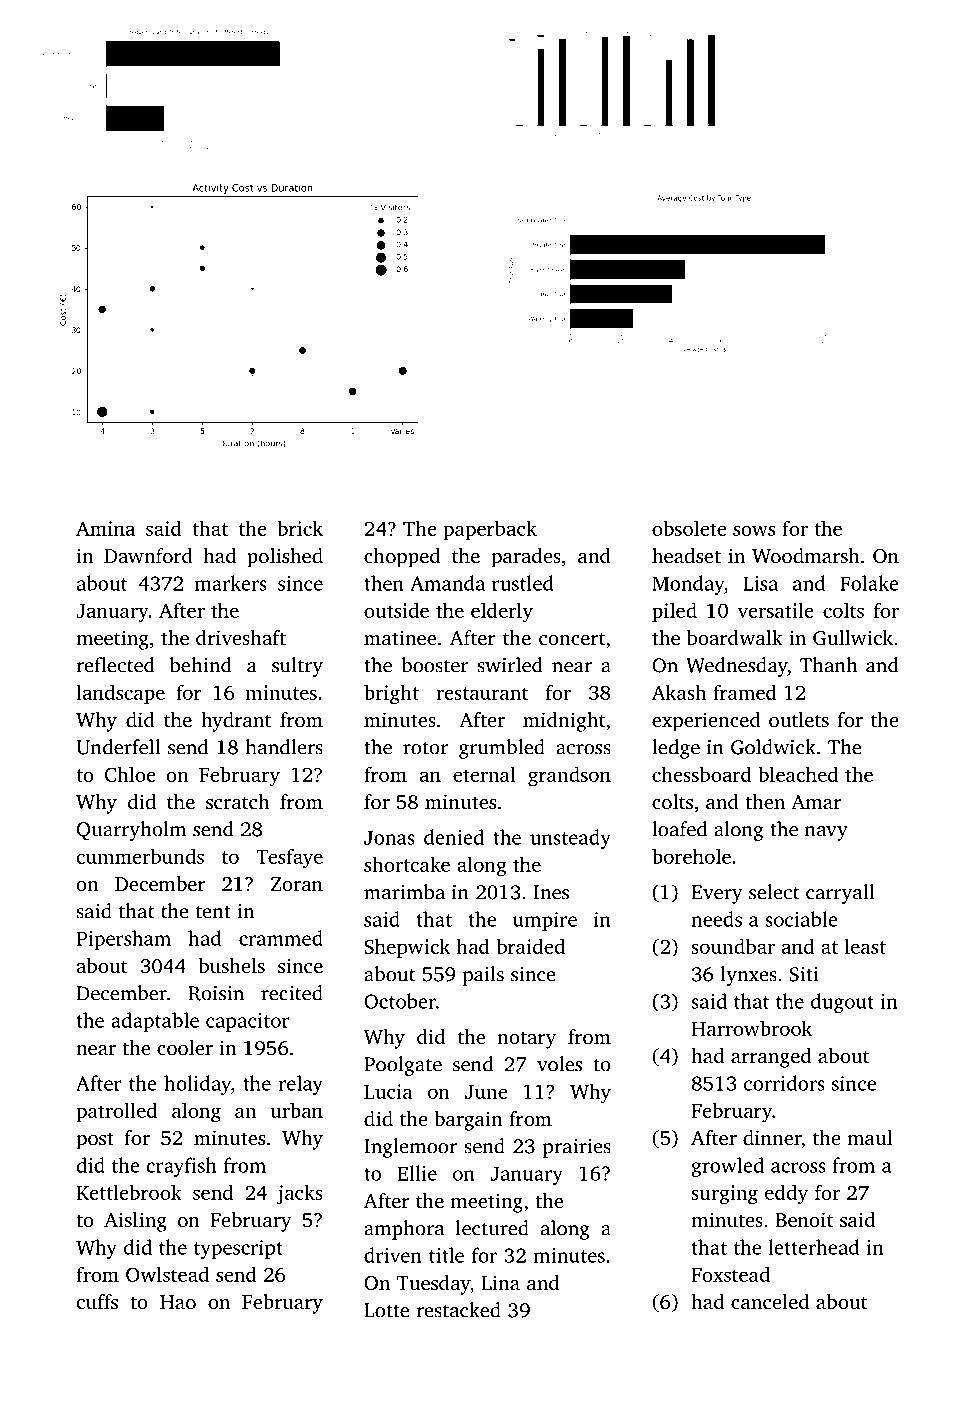 This screenshot has width=975, height=1412. Describe the element at coordinates (140, 856) in the screenshot. I see `cummerbunds` at that location.
